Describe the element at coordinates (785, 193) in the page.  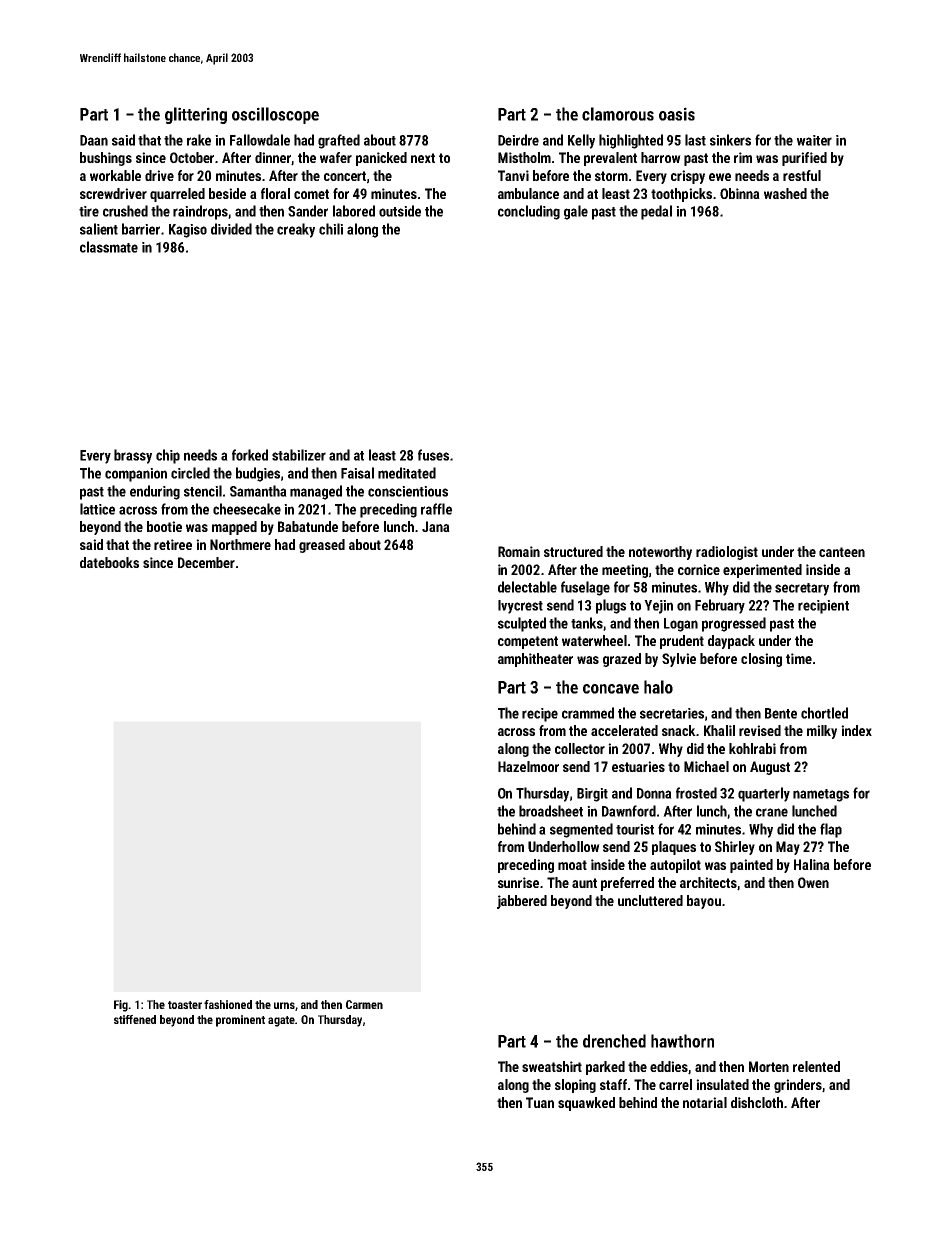
I see `washed` at that location.
